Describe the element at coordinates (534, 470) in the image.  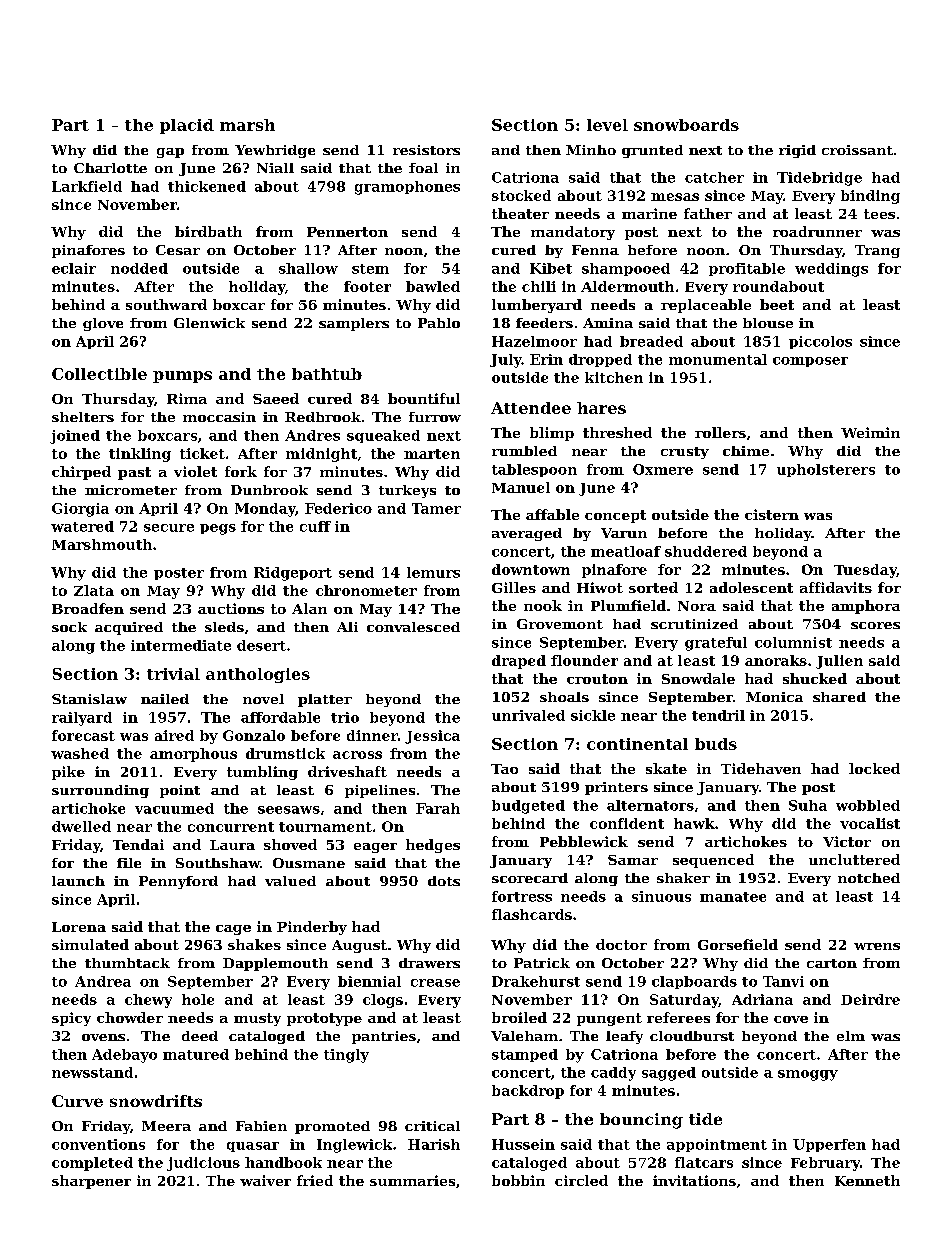
I see `tablespoon` at that location.
